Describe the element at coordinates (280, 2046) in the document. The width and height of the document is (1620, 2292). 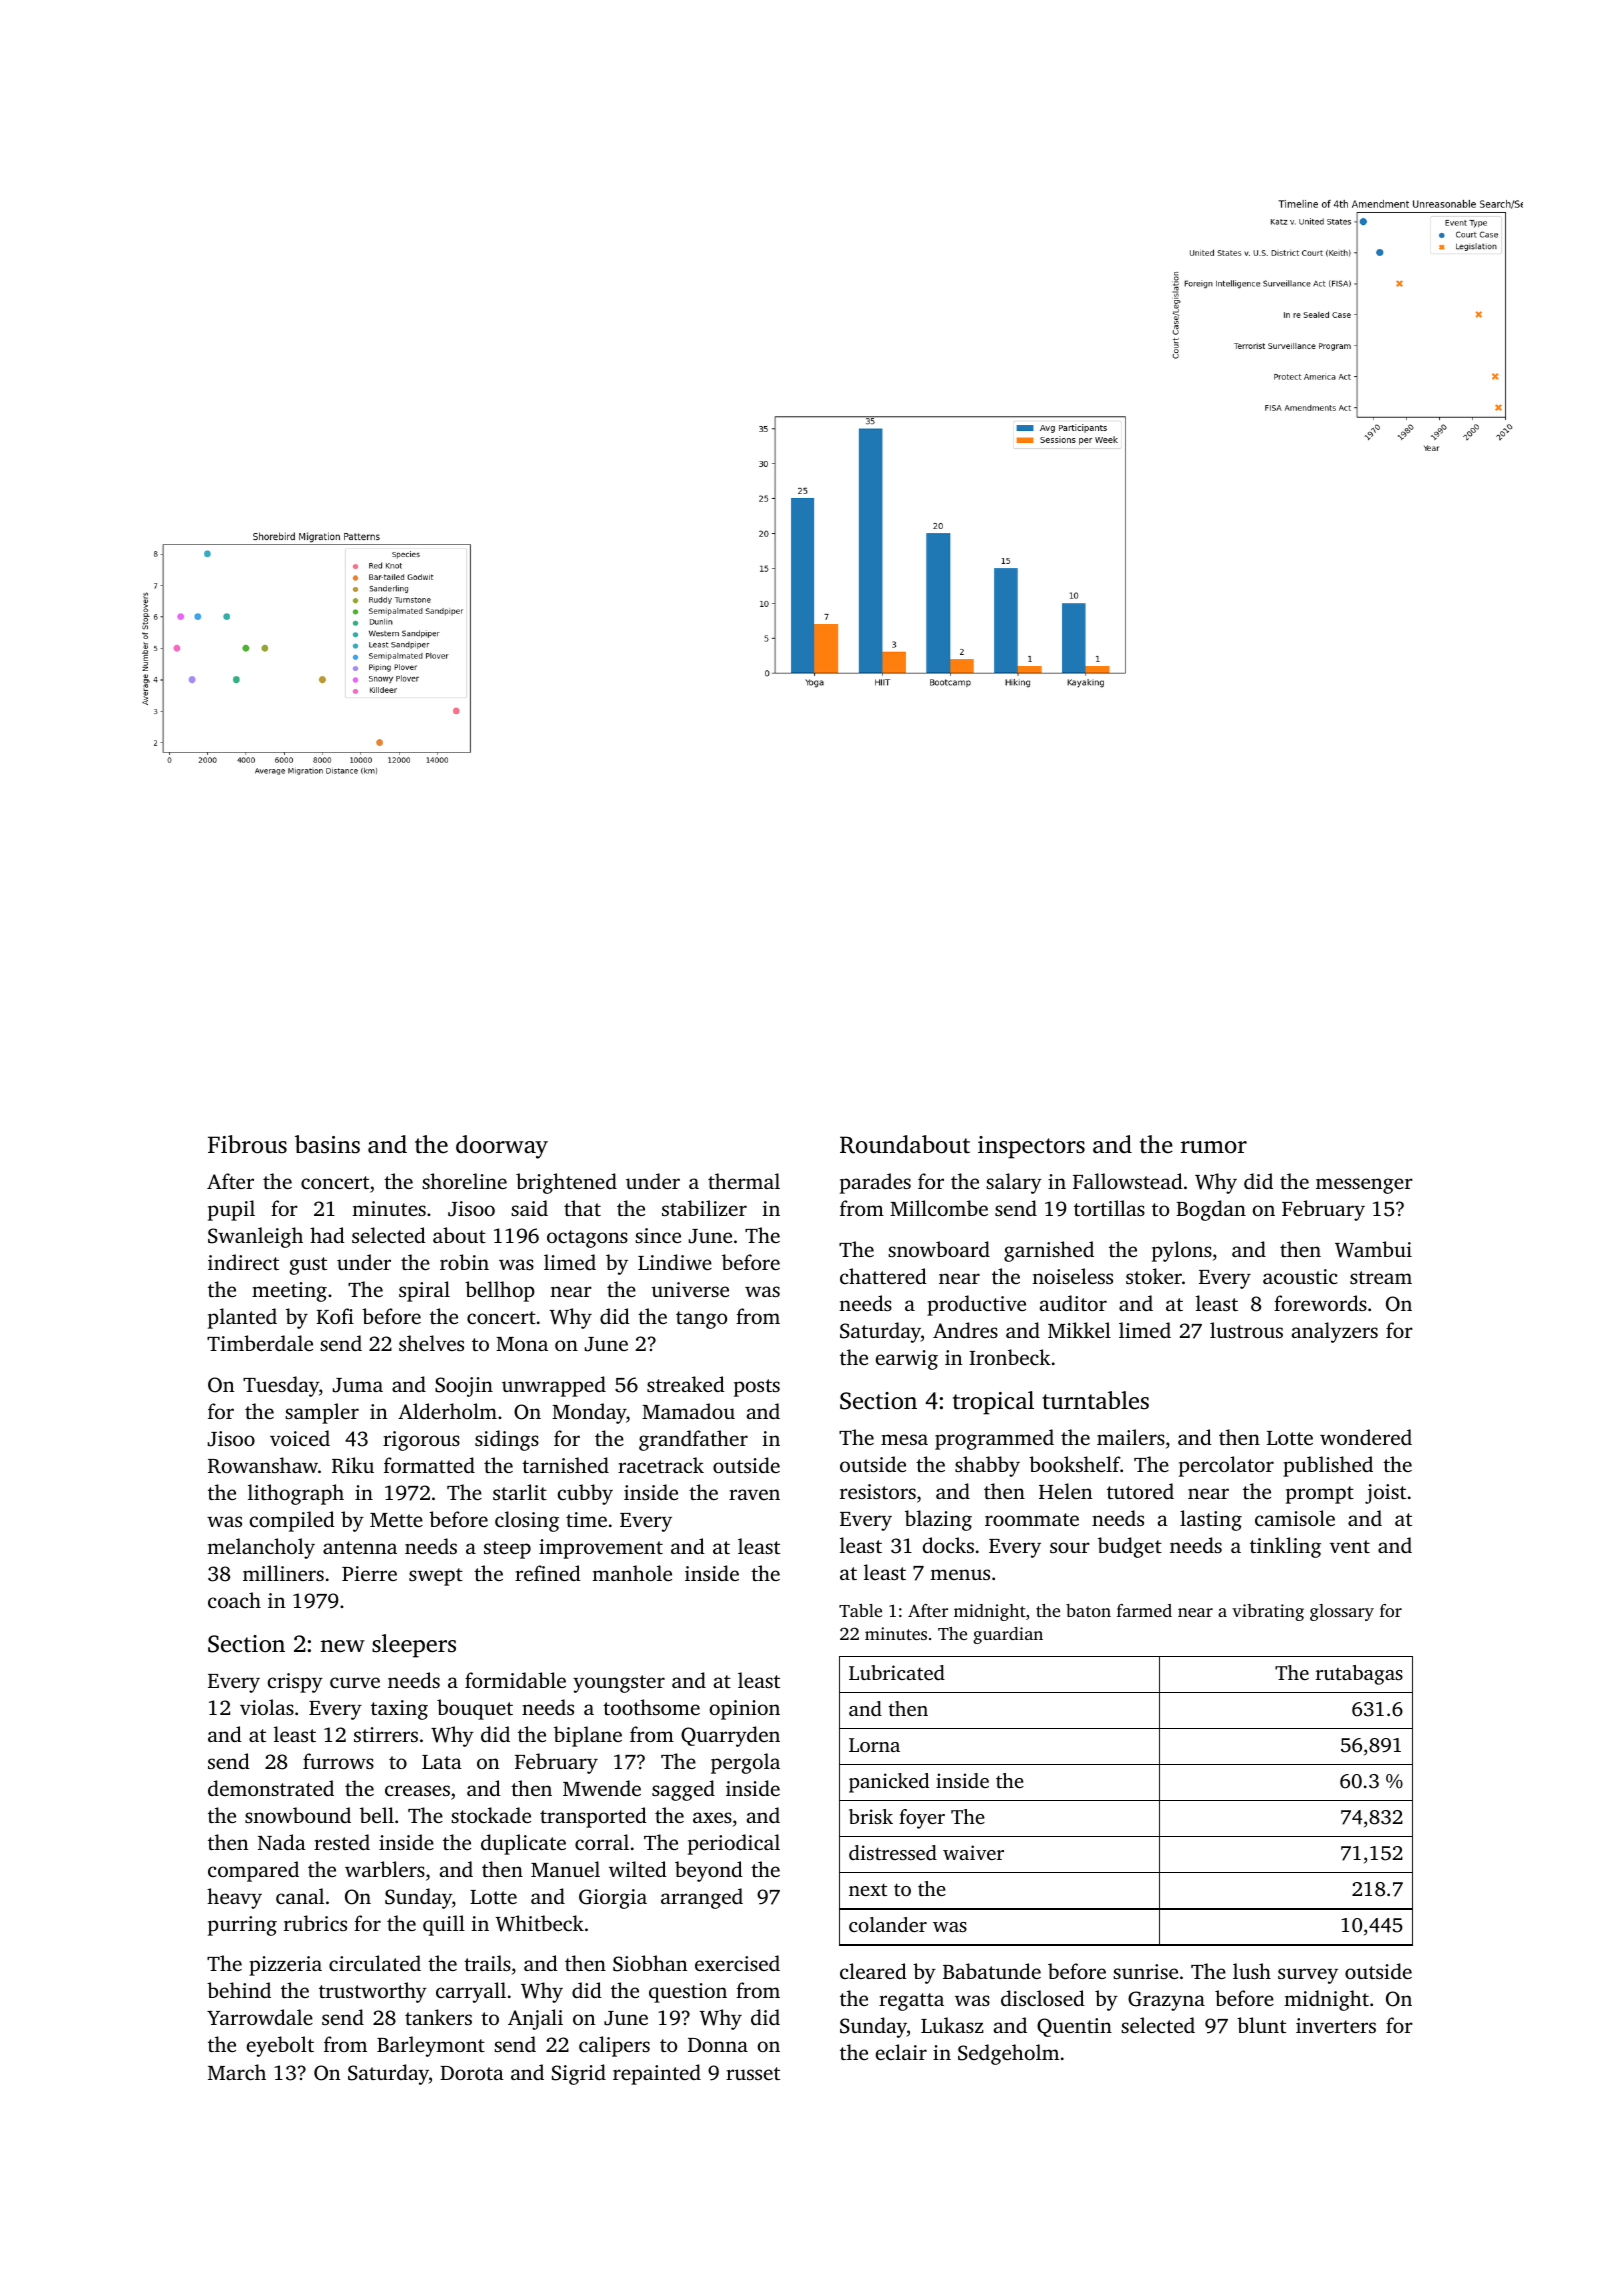
I see `eyebolt` at that location.
